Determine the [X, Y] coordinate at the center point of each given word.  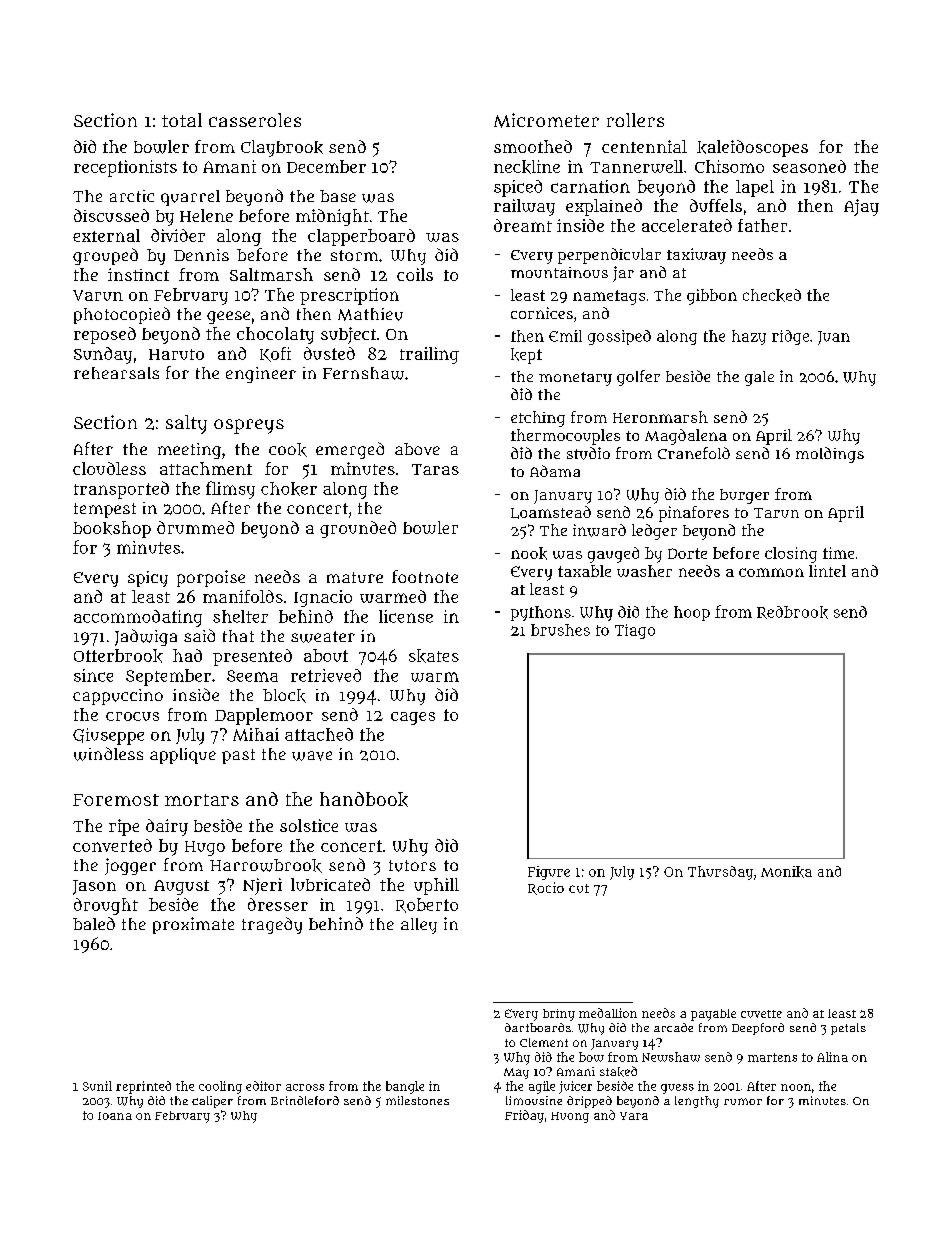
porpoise [211, 578]
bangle [405, 1087]
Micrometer [546, 120]
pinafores [694, 514]
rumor [743, 1101]
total [182, 120]
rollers [635, 120]
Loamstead [551, 512]
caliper [212, 1102]
